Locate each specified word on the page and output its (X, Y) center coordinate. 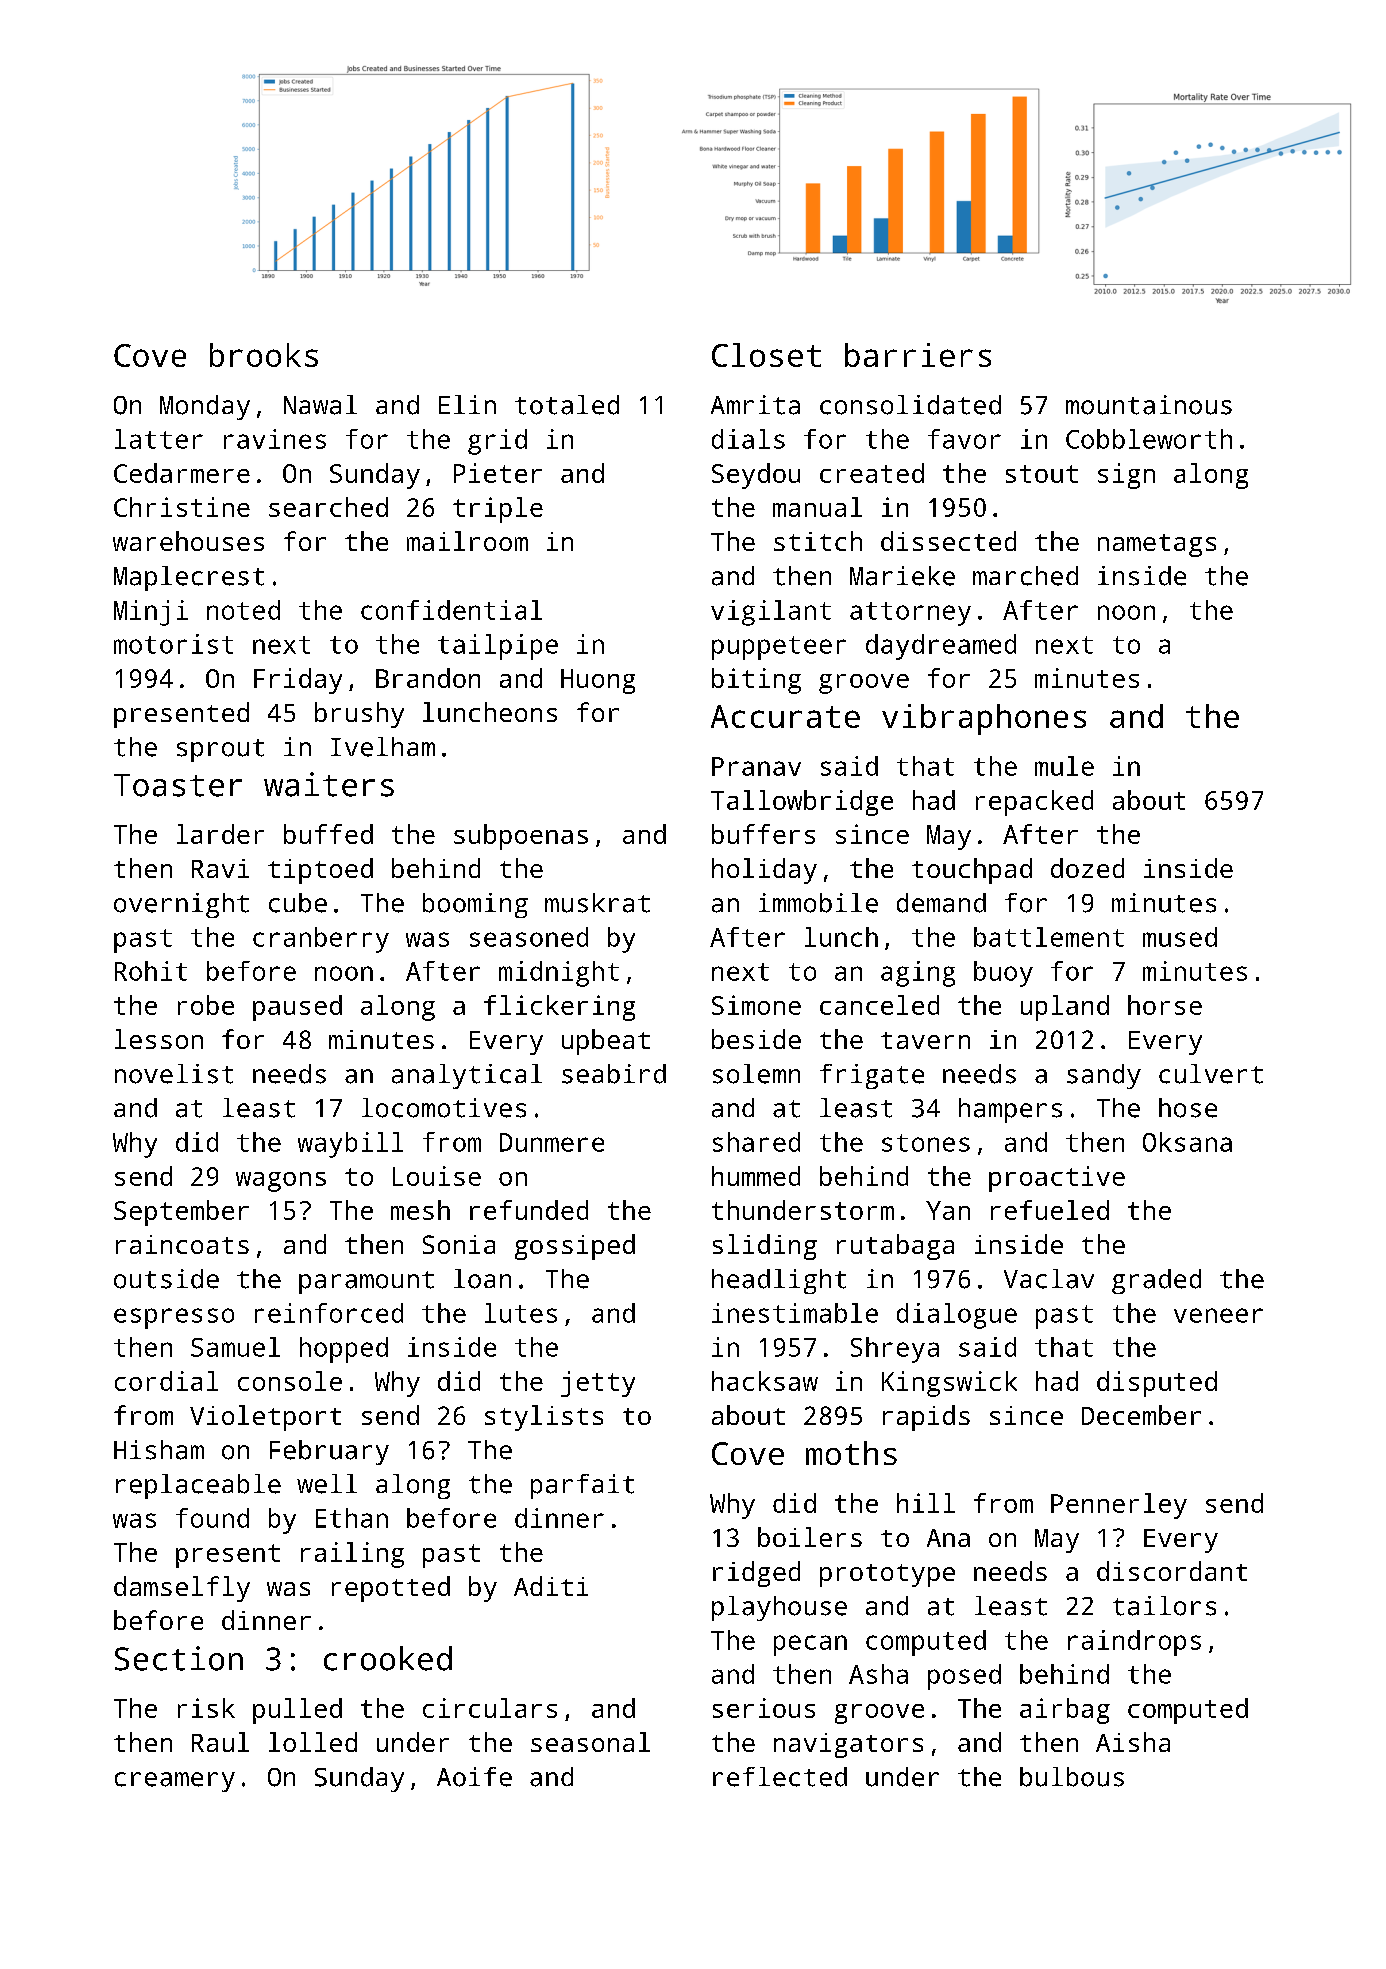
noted (243, 610)
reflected (780, 1777)
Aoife (474, 1777)
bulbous (1072, 1777)
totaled (567, 405)
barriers (918, 355)
